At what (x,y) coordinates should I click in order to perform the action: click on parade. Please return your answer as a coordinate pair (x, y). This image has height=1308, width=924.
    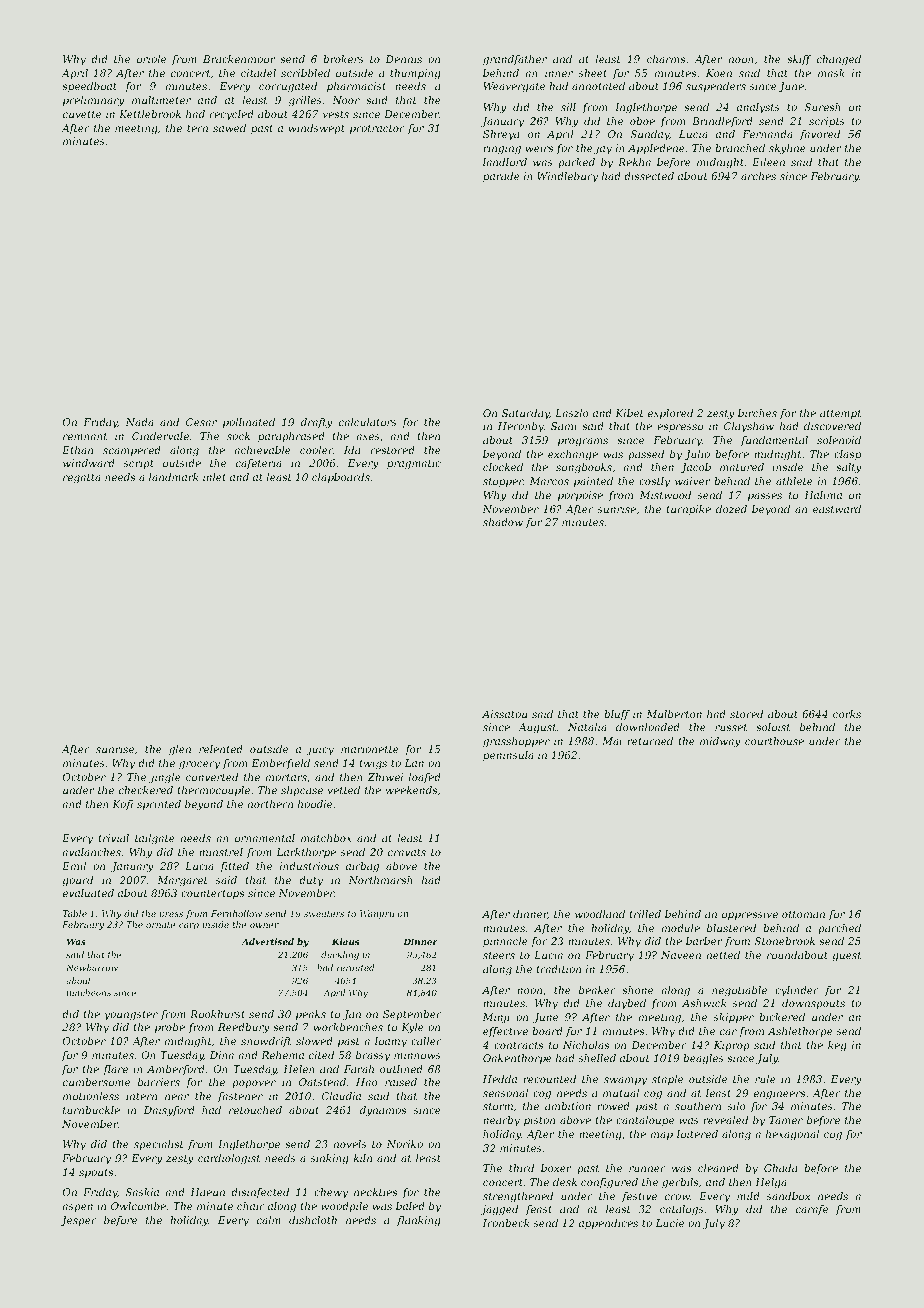
    Looking at the image, I should click on (501, 177).
